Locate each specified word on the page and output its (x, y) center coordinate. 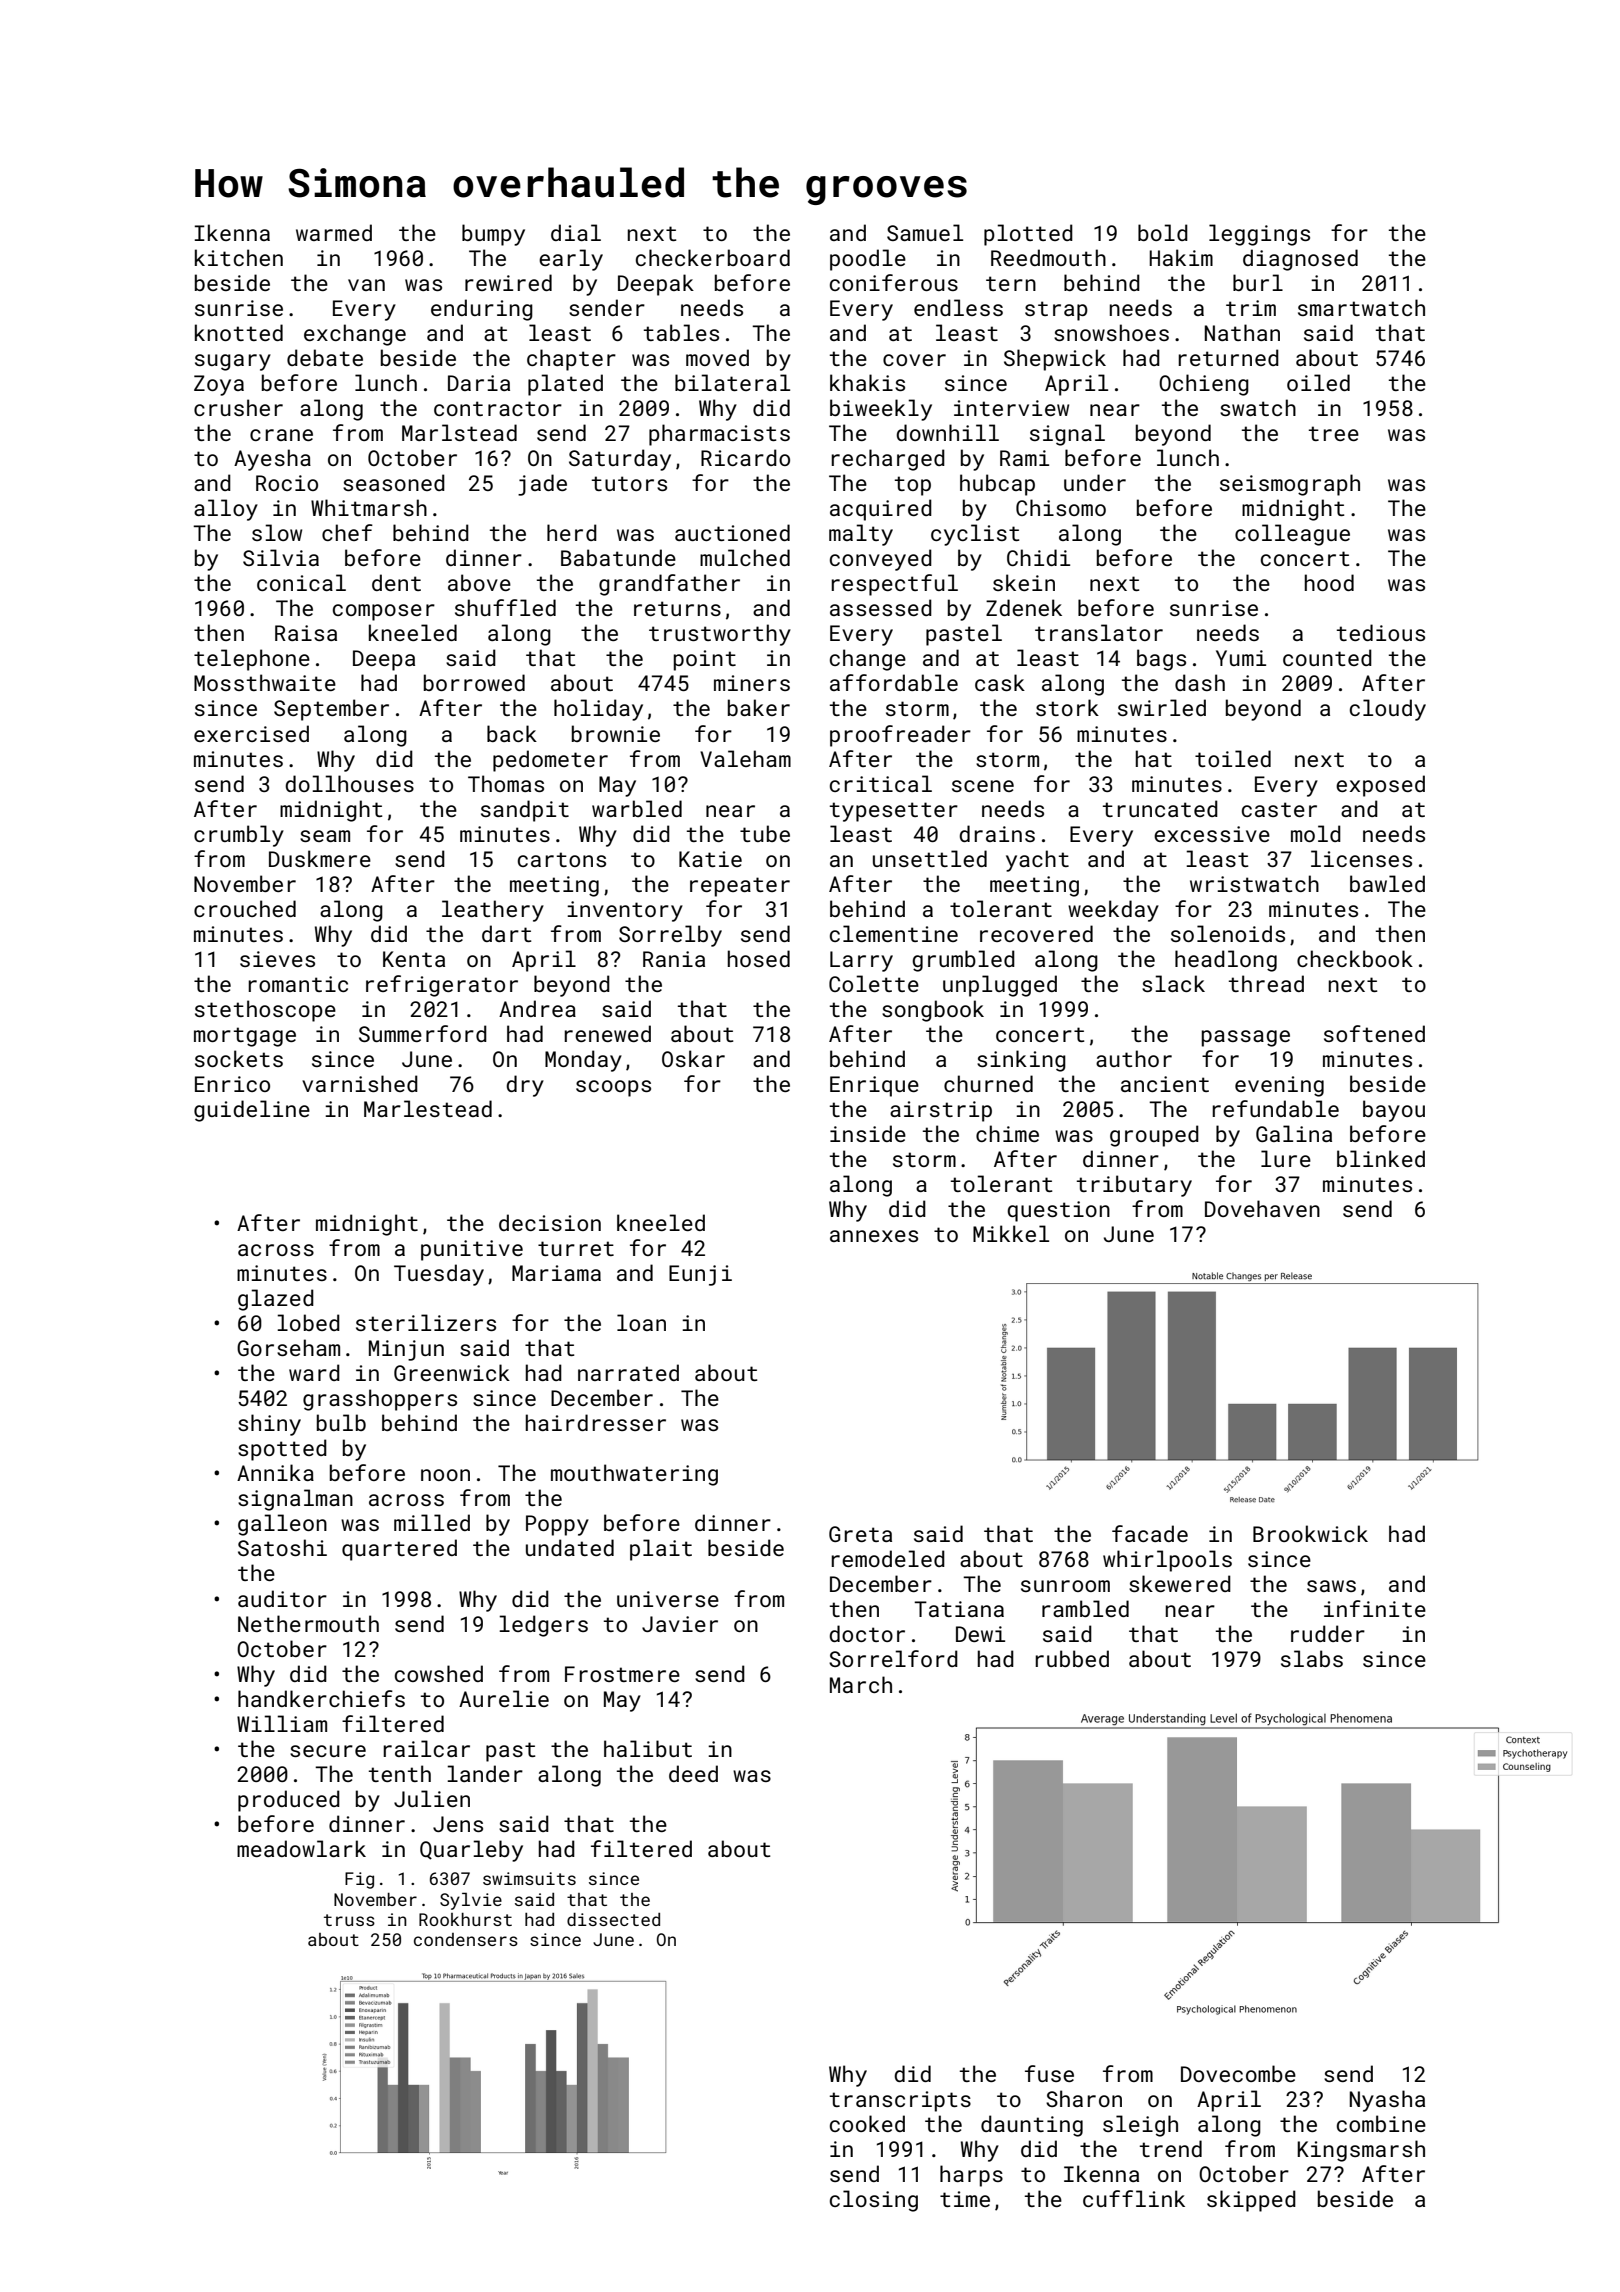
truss (349, 1920)
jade (542, 485)
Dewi (980, 1634)
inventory (625, 911)
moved (717, 357)
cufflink (1134, 2198)
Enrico (232, 1084)
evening (1279, 1086)
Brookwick (1310, 1533)
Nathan (1242, 332)
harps (971, 2176)
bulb (341, 1422)
